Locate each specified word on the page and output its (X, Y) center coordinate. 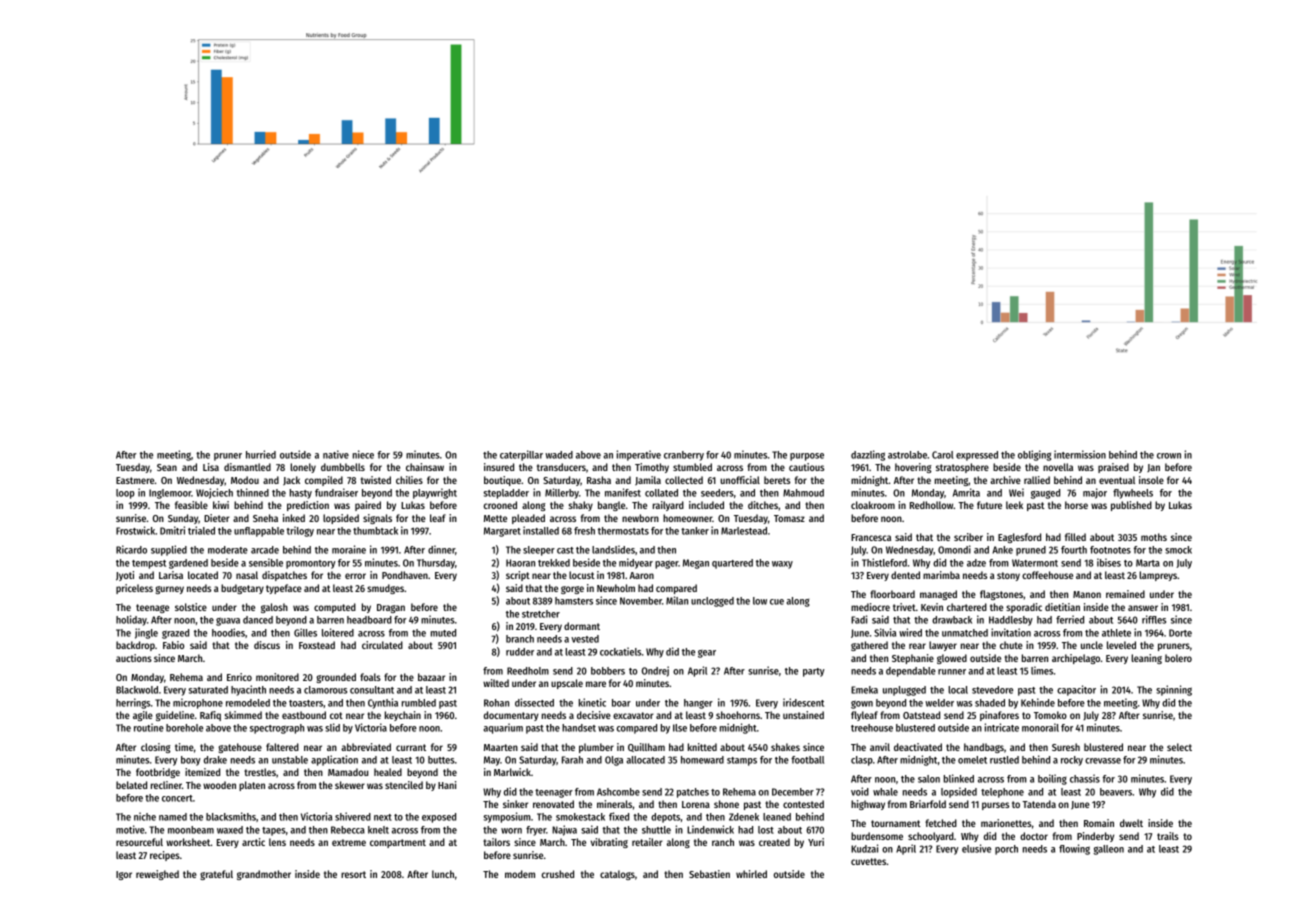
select (1179, 747)
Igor (124, 875)
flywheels (1133, 494)
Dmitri (172, 530)
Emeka (864, 690)
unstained (803, 715)
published (1131, 506)
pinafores (999, 716)
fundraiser (336, 492)
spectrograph (277, 729)
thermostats (623, 531)
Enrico (239, 677)
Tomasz (789, 518)
